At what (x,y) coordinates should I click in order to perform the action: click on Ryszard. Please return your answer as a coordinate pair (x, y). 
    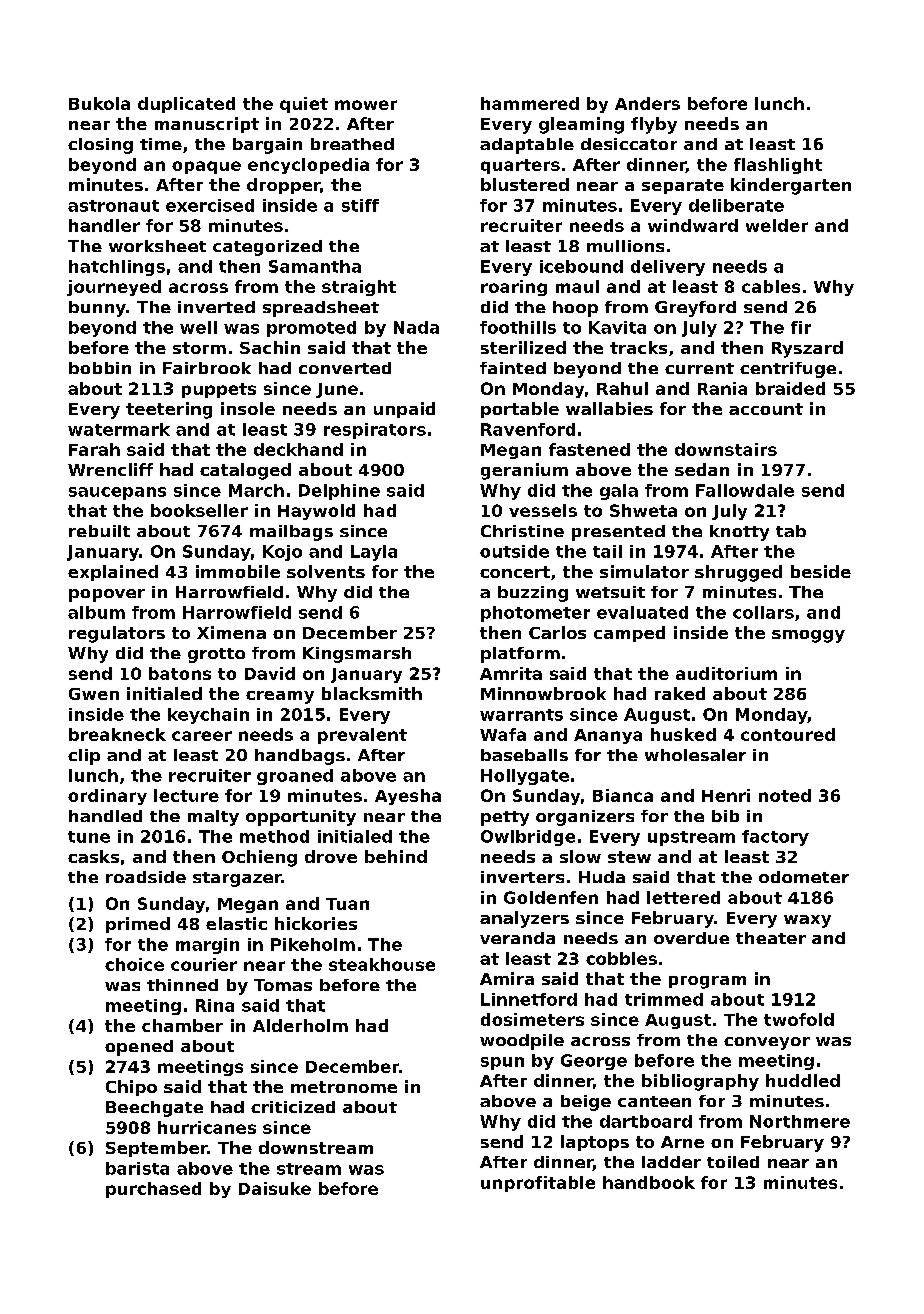
    Looking at the image, I should click on (807, 349).
